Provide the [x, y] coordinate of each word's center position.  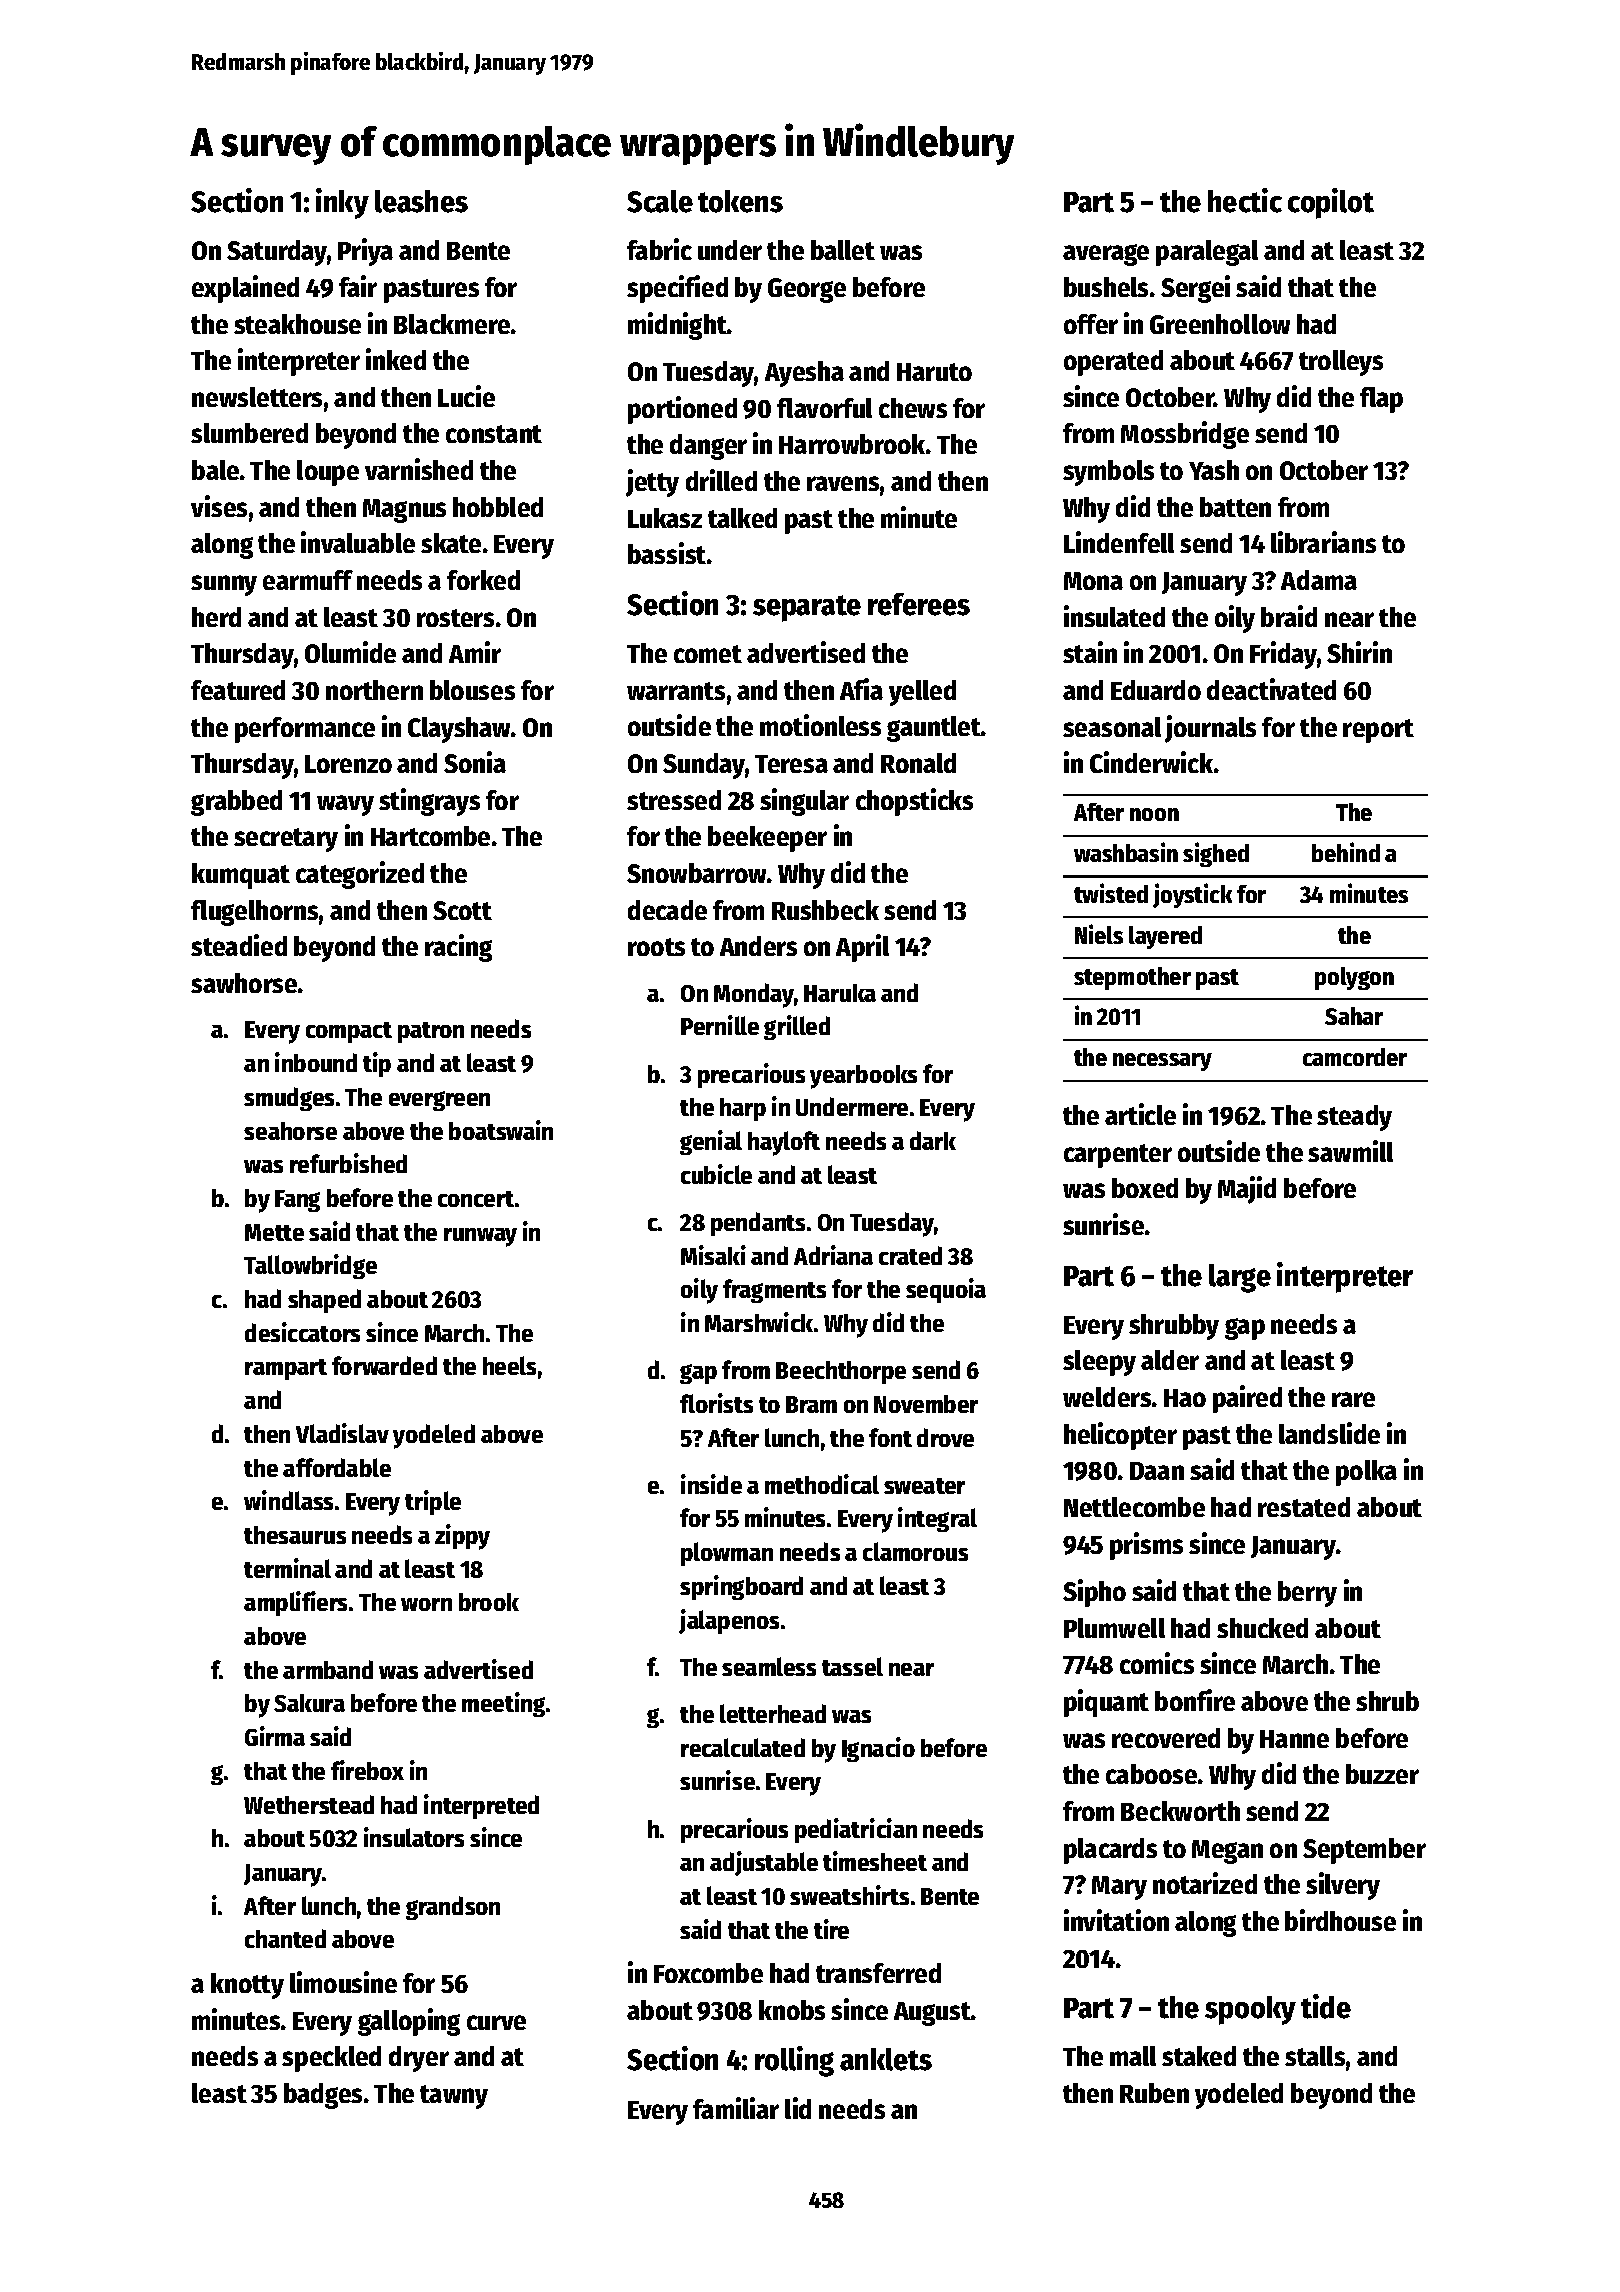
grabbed [236, 803]
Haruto [934, 372]
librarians [1323, 542]
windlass [288, 1500]
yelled [922, 693]
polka [1366, 1473]
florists [716, 1403]
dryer [419, 2059]
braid [1289, 616]
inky [342, 203]
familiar [736, 2108]
